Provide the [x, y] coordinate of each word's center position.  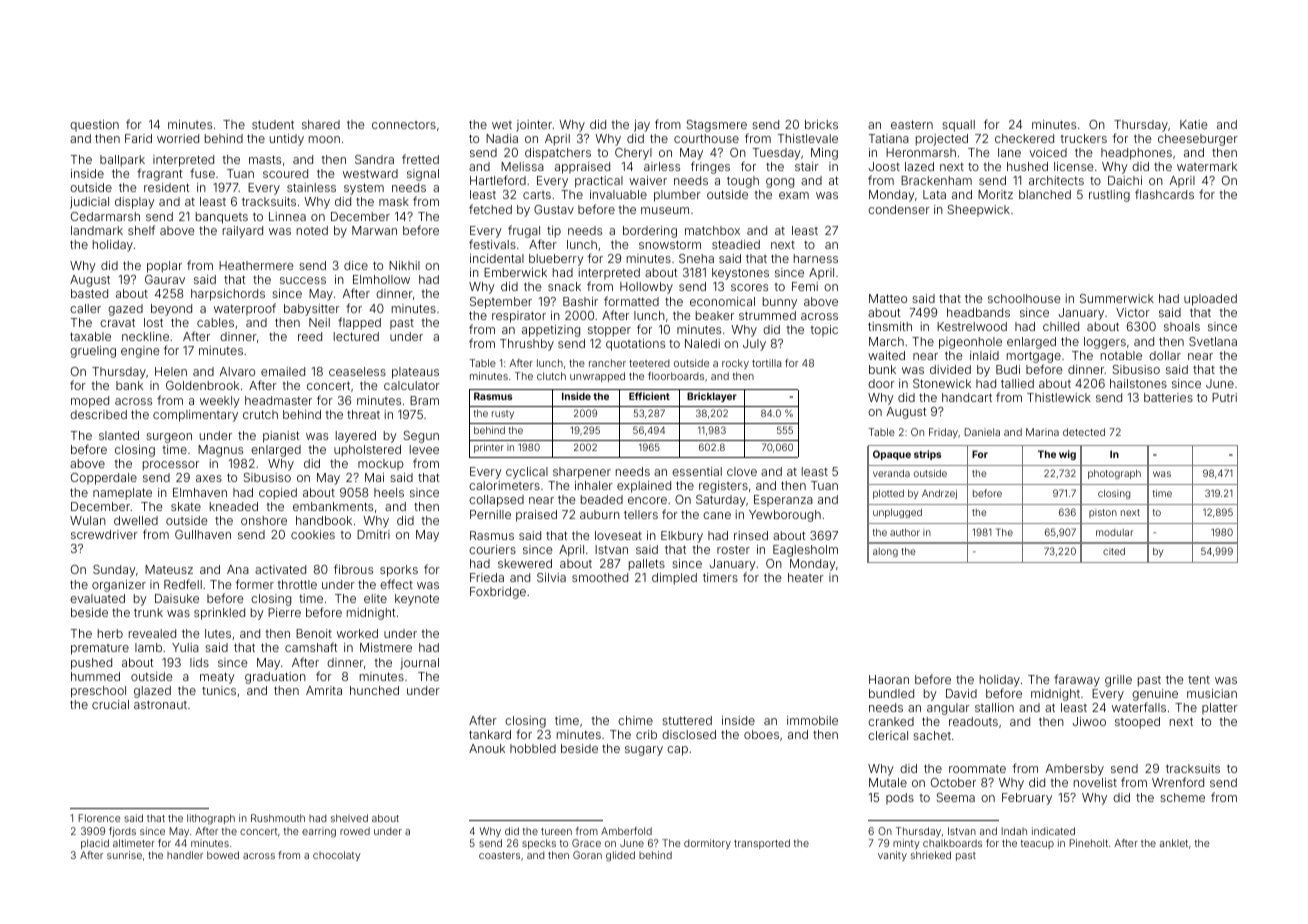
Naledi [702, 343]
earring [319, 832]
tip [554, 232]
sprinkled [219, 614]
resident [167, 187]
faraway [1077, 680]
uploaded [1210, 300]
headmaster [278, 400]
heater [806, 577]
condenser [899, 209]
